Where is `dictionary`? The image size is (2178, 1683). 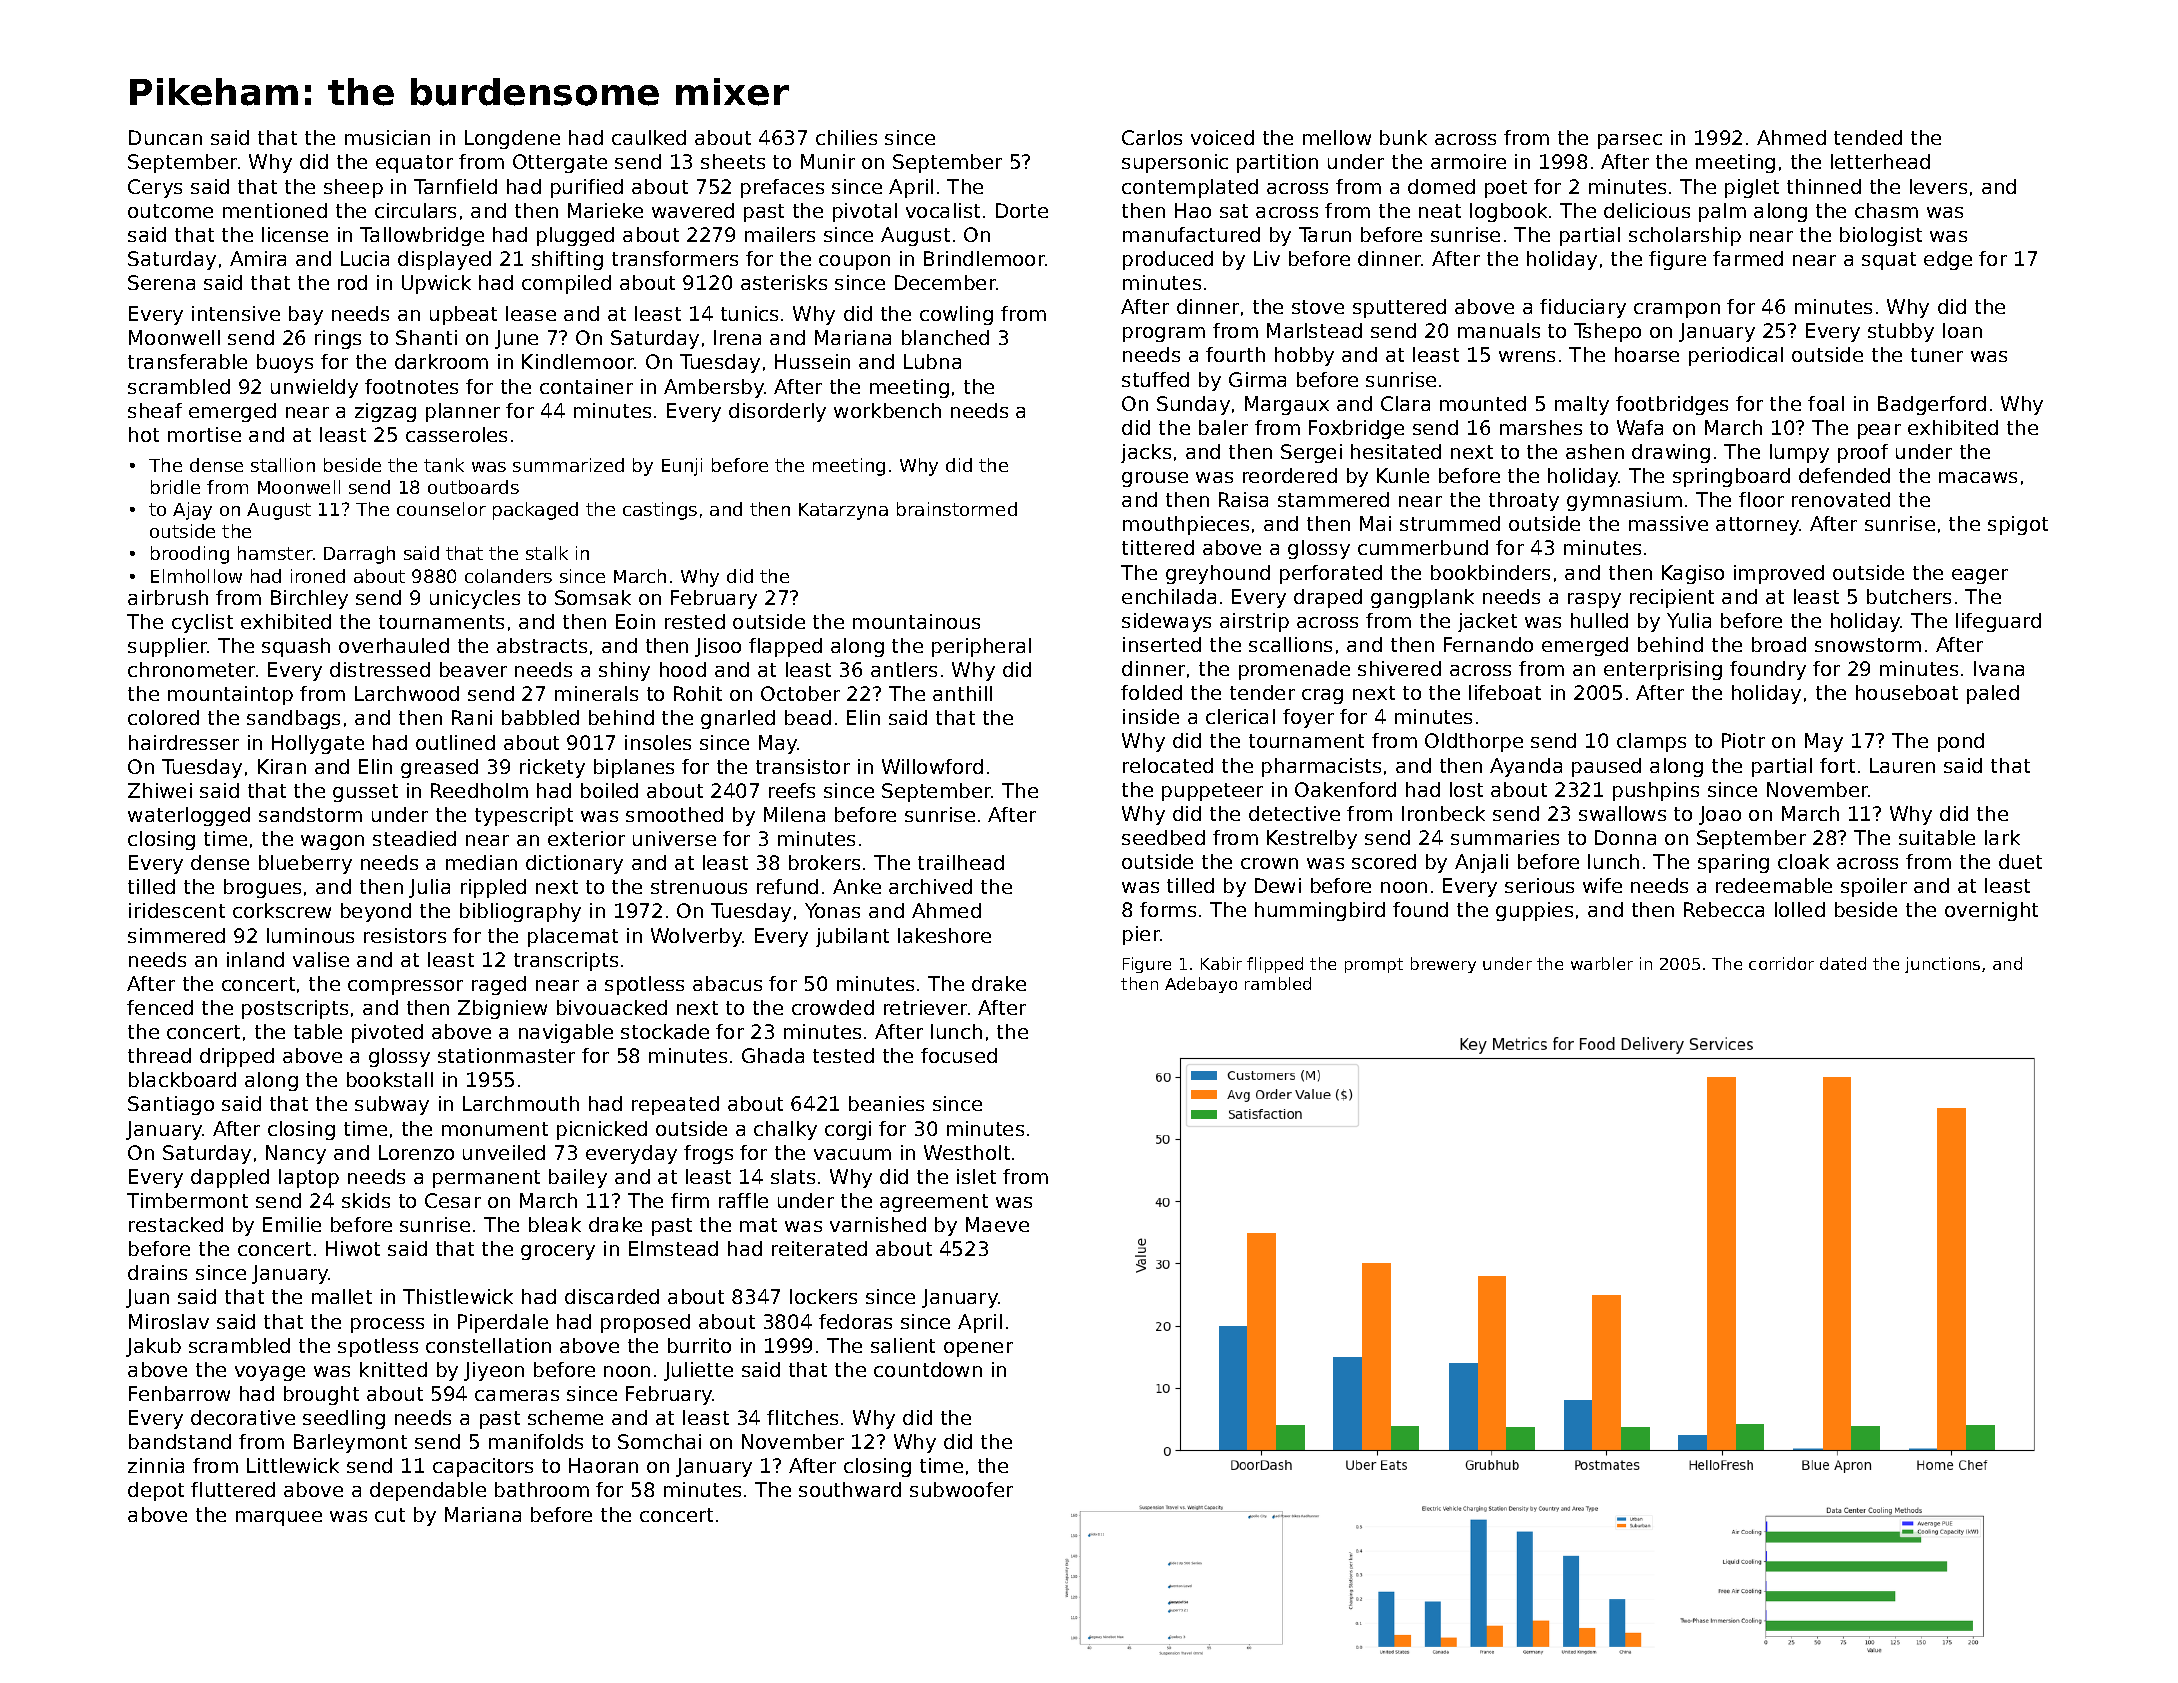
dictionary is located at coordinates (574, 864).
